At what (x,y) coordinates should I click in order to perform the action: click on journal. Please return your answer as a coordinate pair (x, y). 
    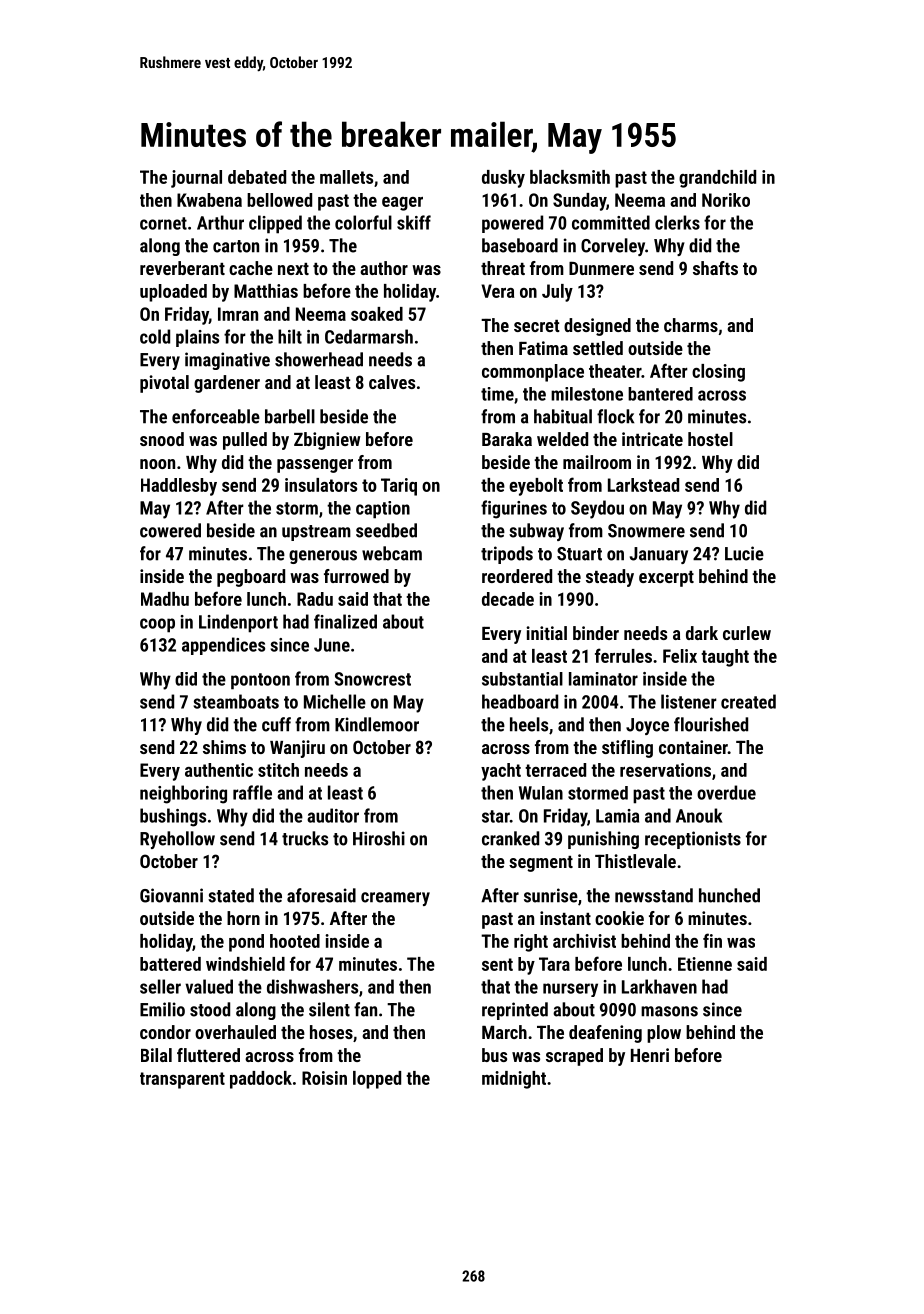
    Looking at the image, I should click on (196, 179).
